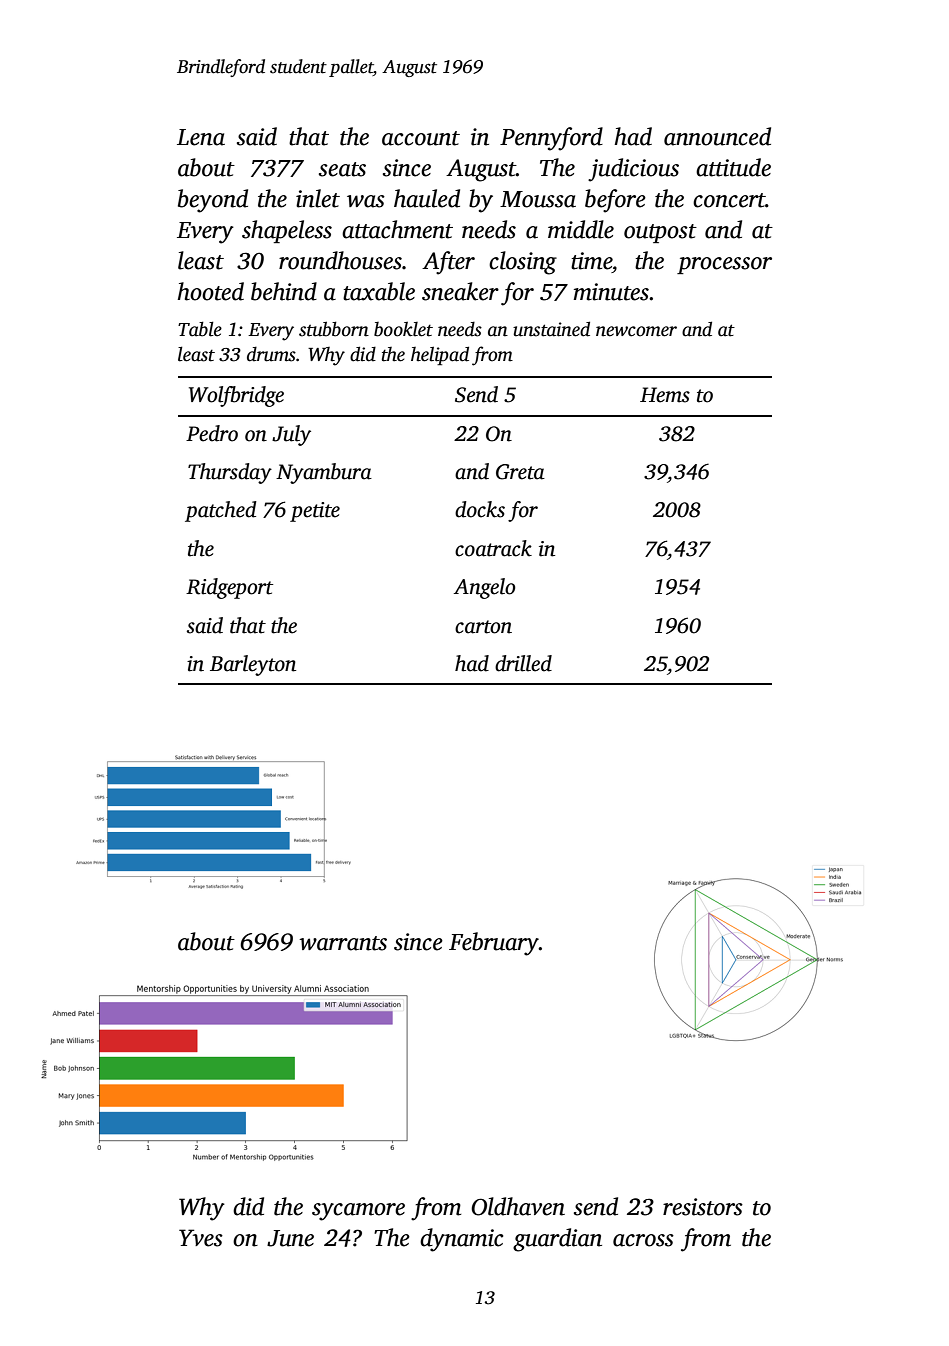 This screenshot has height=1346, width=949. I want to click on Hems, so click(665, 395).
